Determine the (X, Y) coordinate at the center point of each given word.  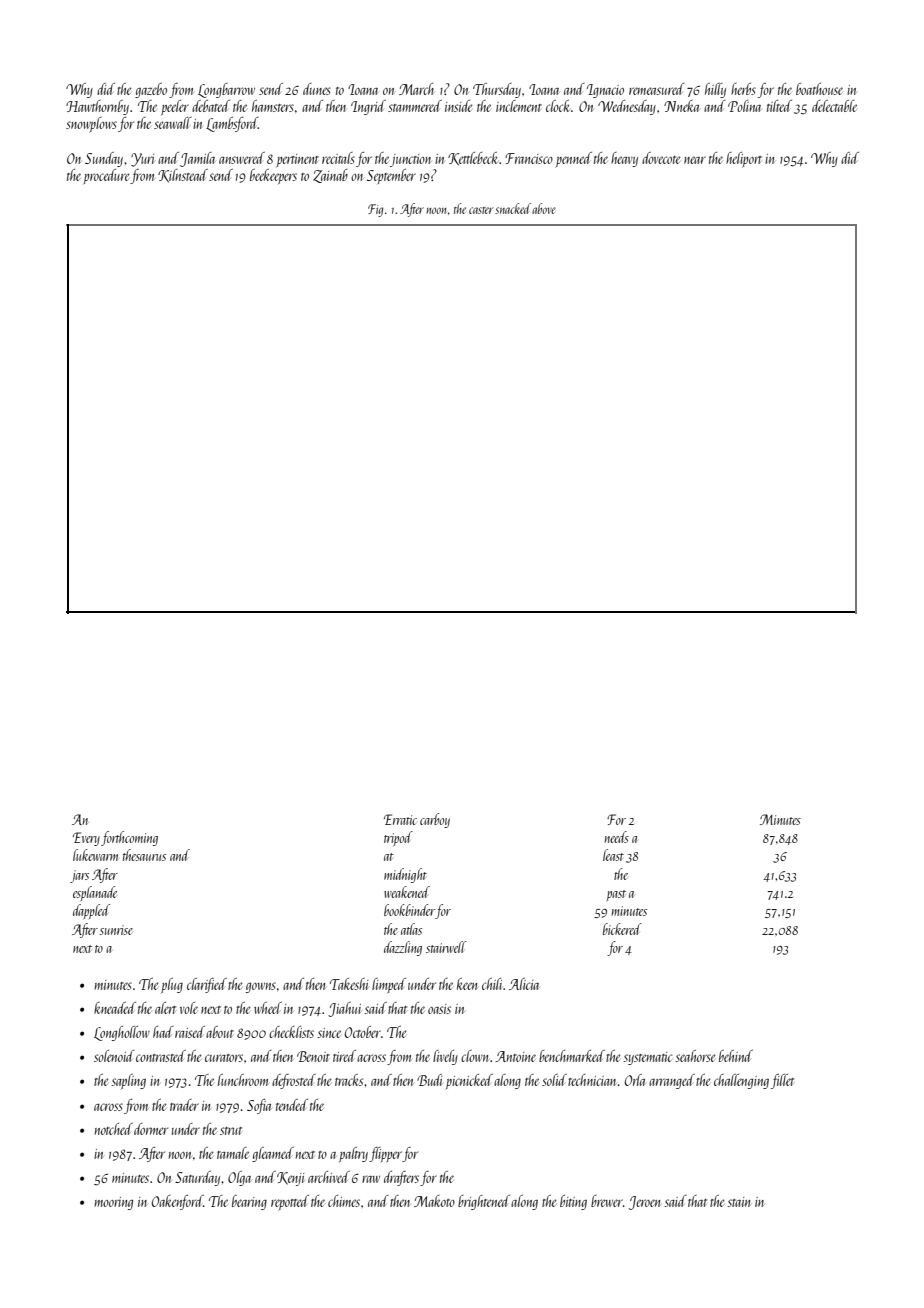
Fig (375, 210)
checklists (291, 1032)
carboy (435, 820)
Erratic (400, 819)
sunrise (116, 930)
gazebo (151, 90)
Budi (429, 1080)
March (416, 89)
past (616, 895)
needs (617, 837)
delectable (834, 106)
